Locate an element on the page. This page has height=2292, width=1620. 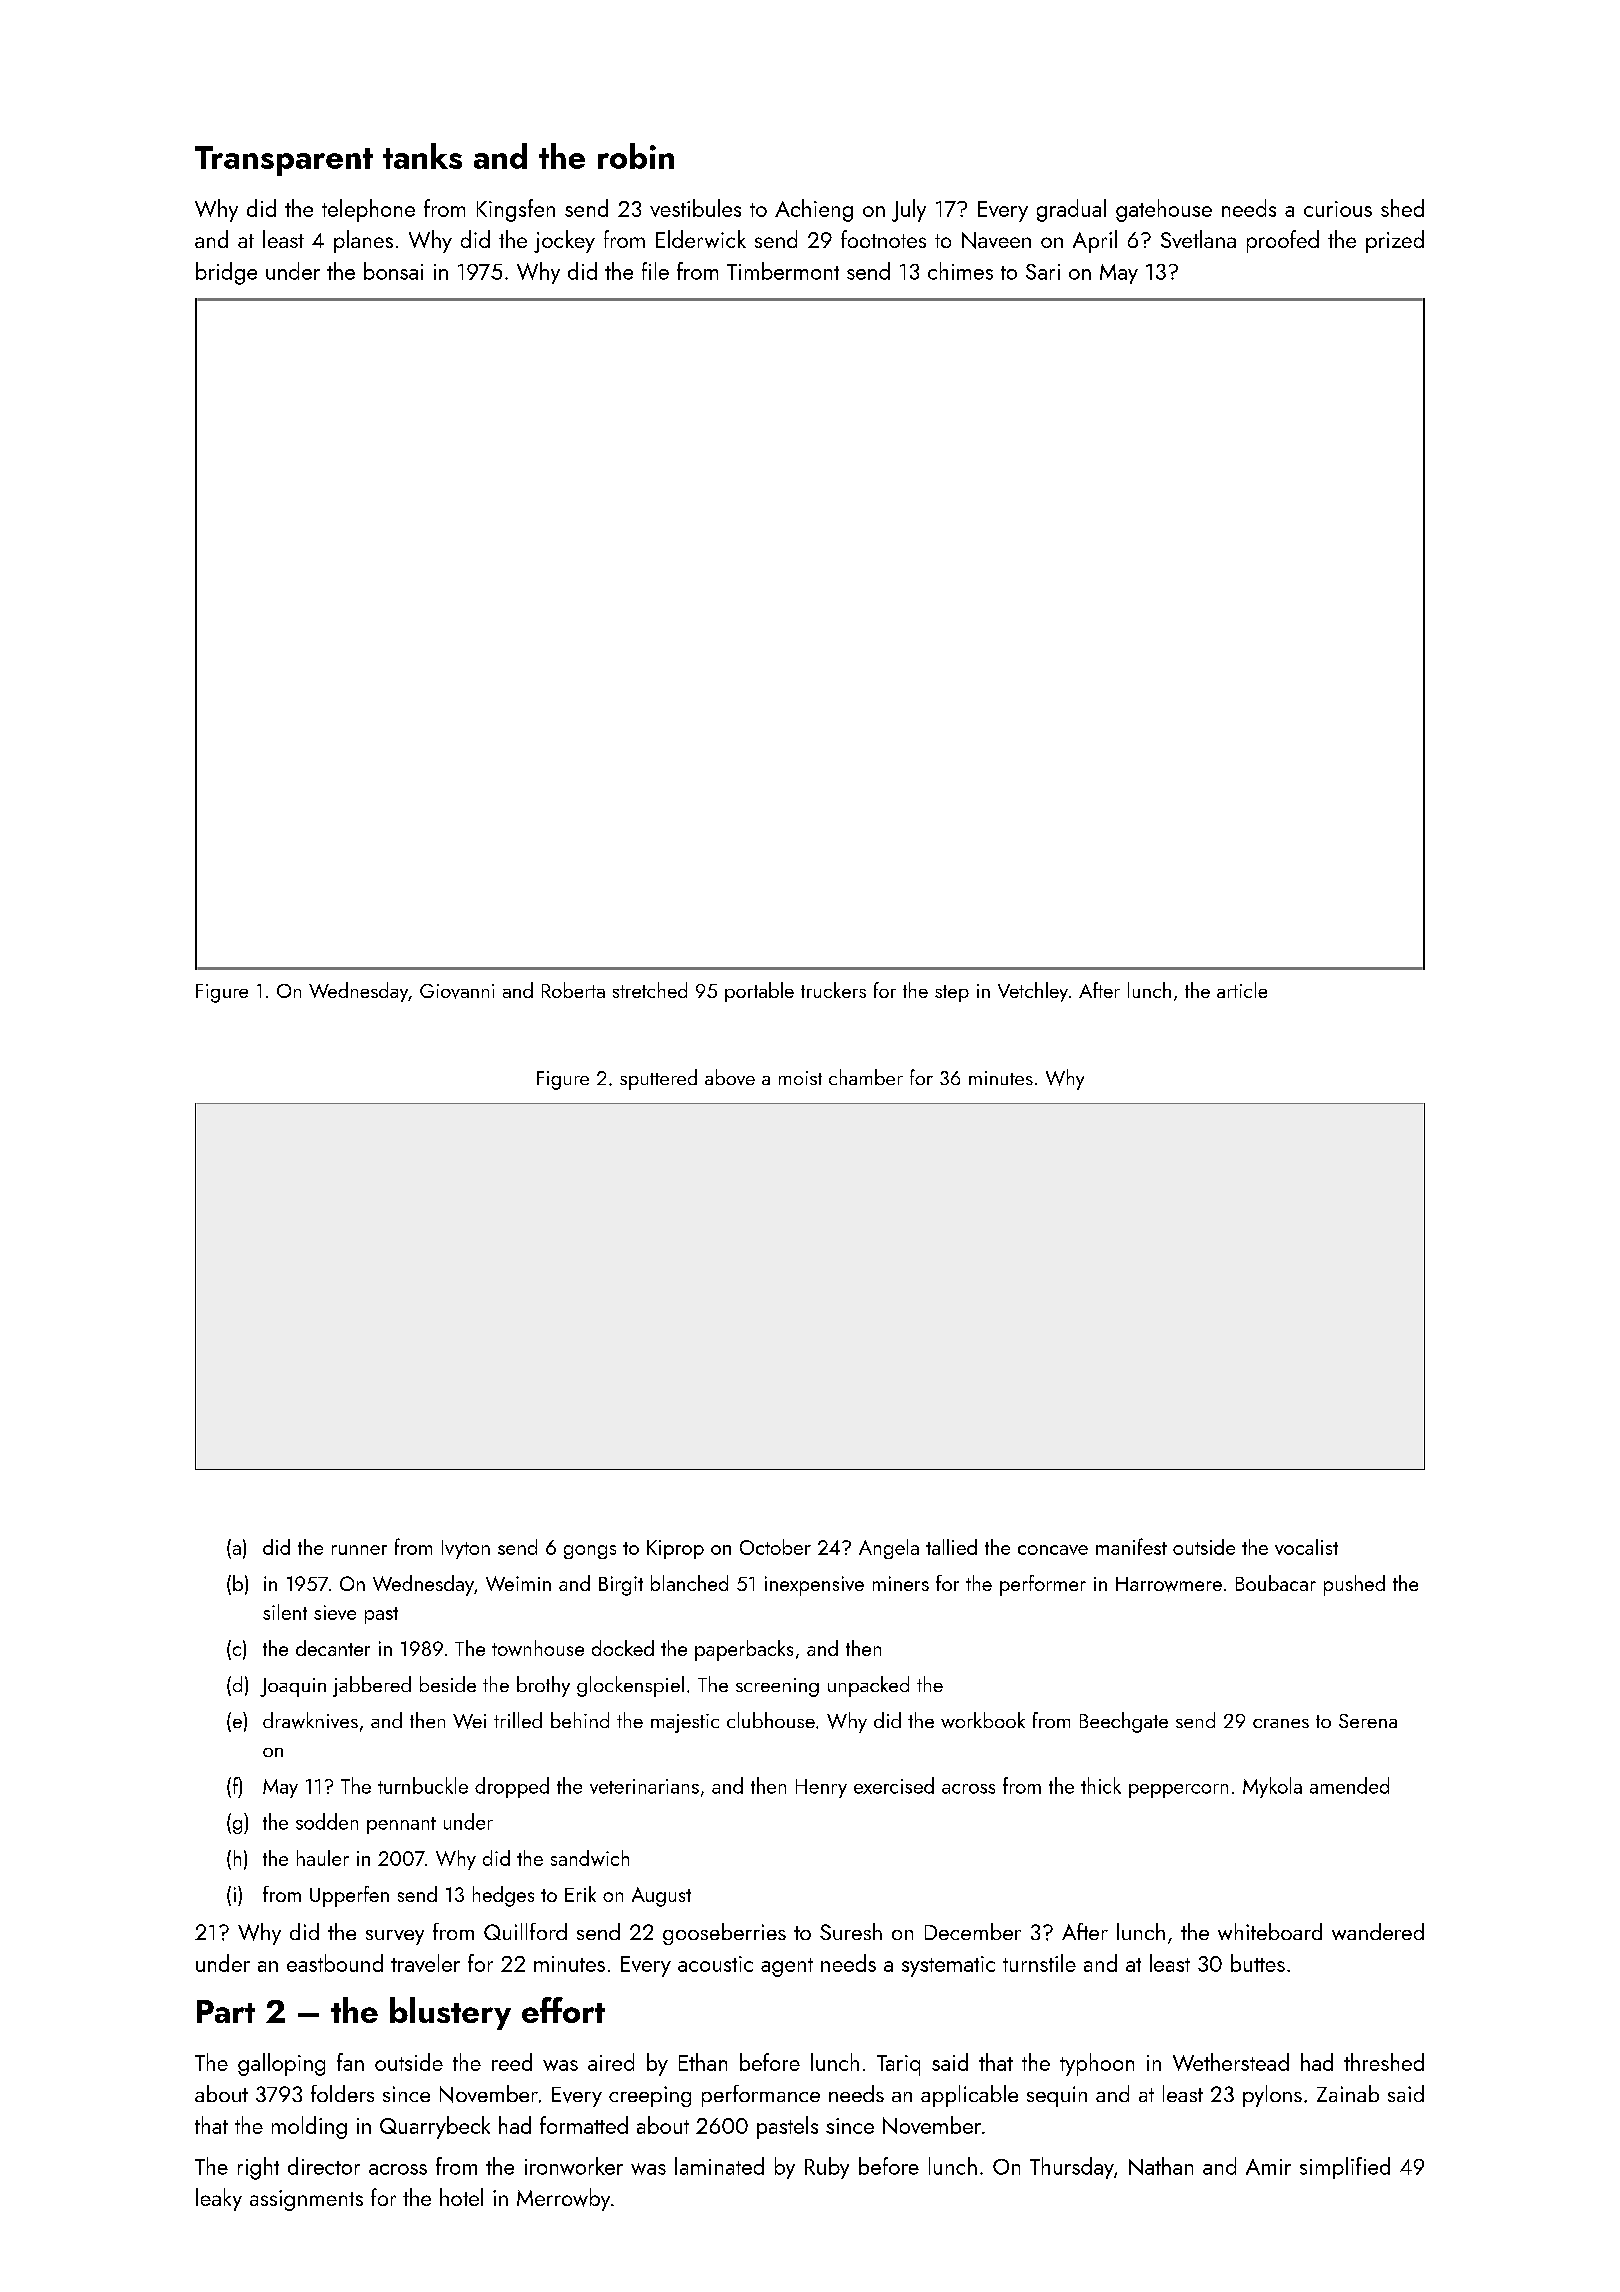
chamber is located at coordinates (866, 1077).
